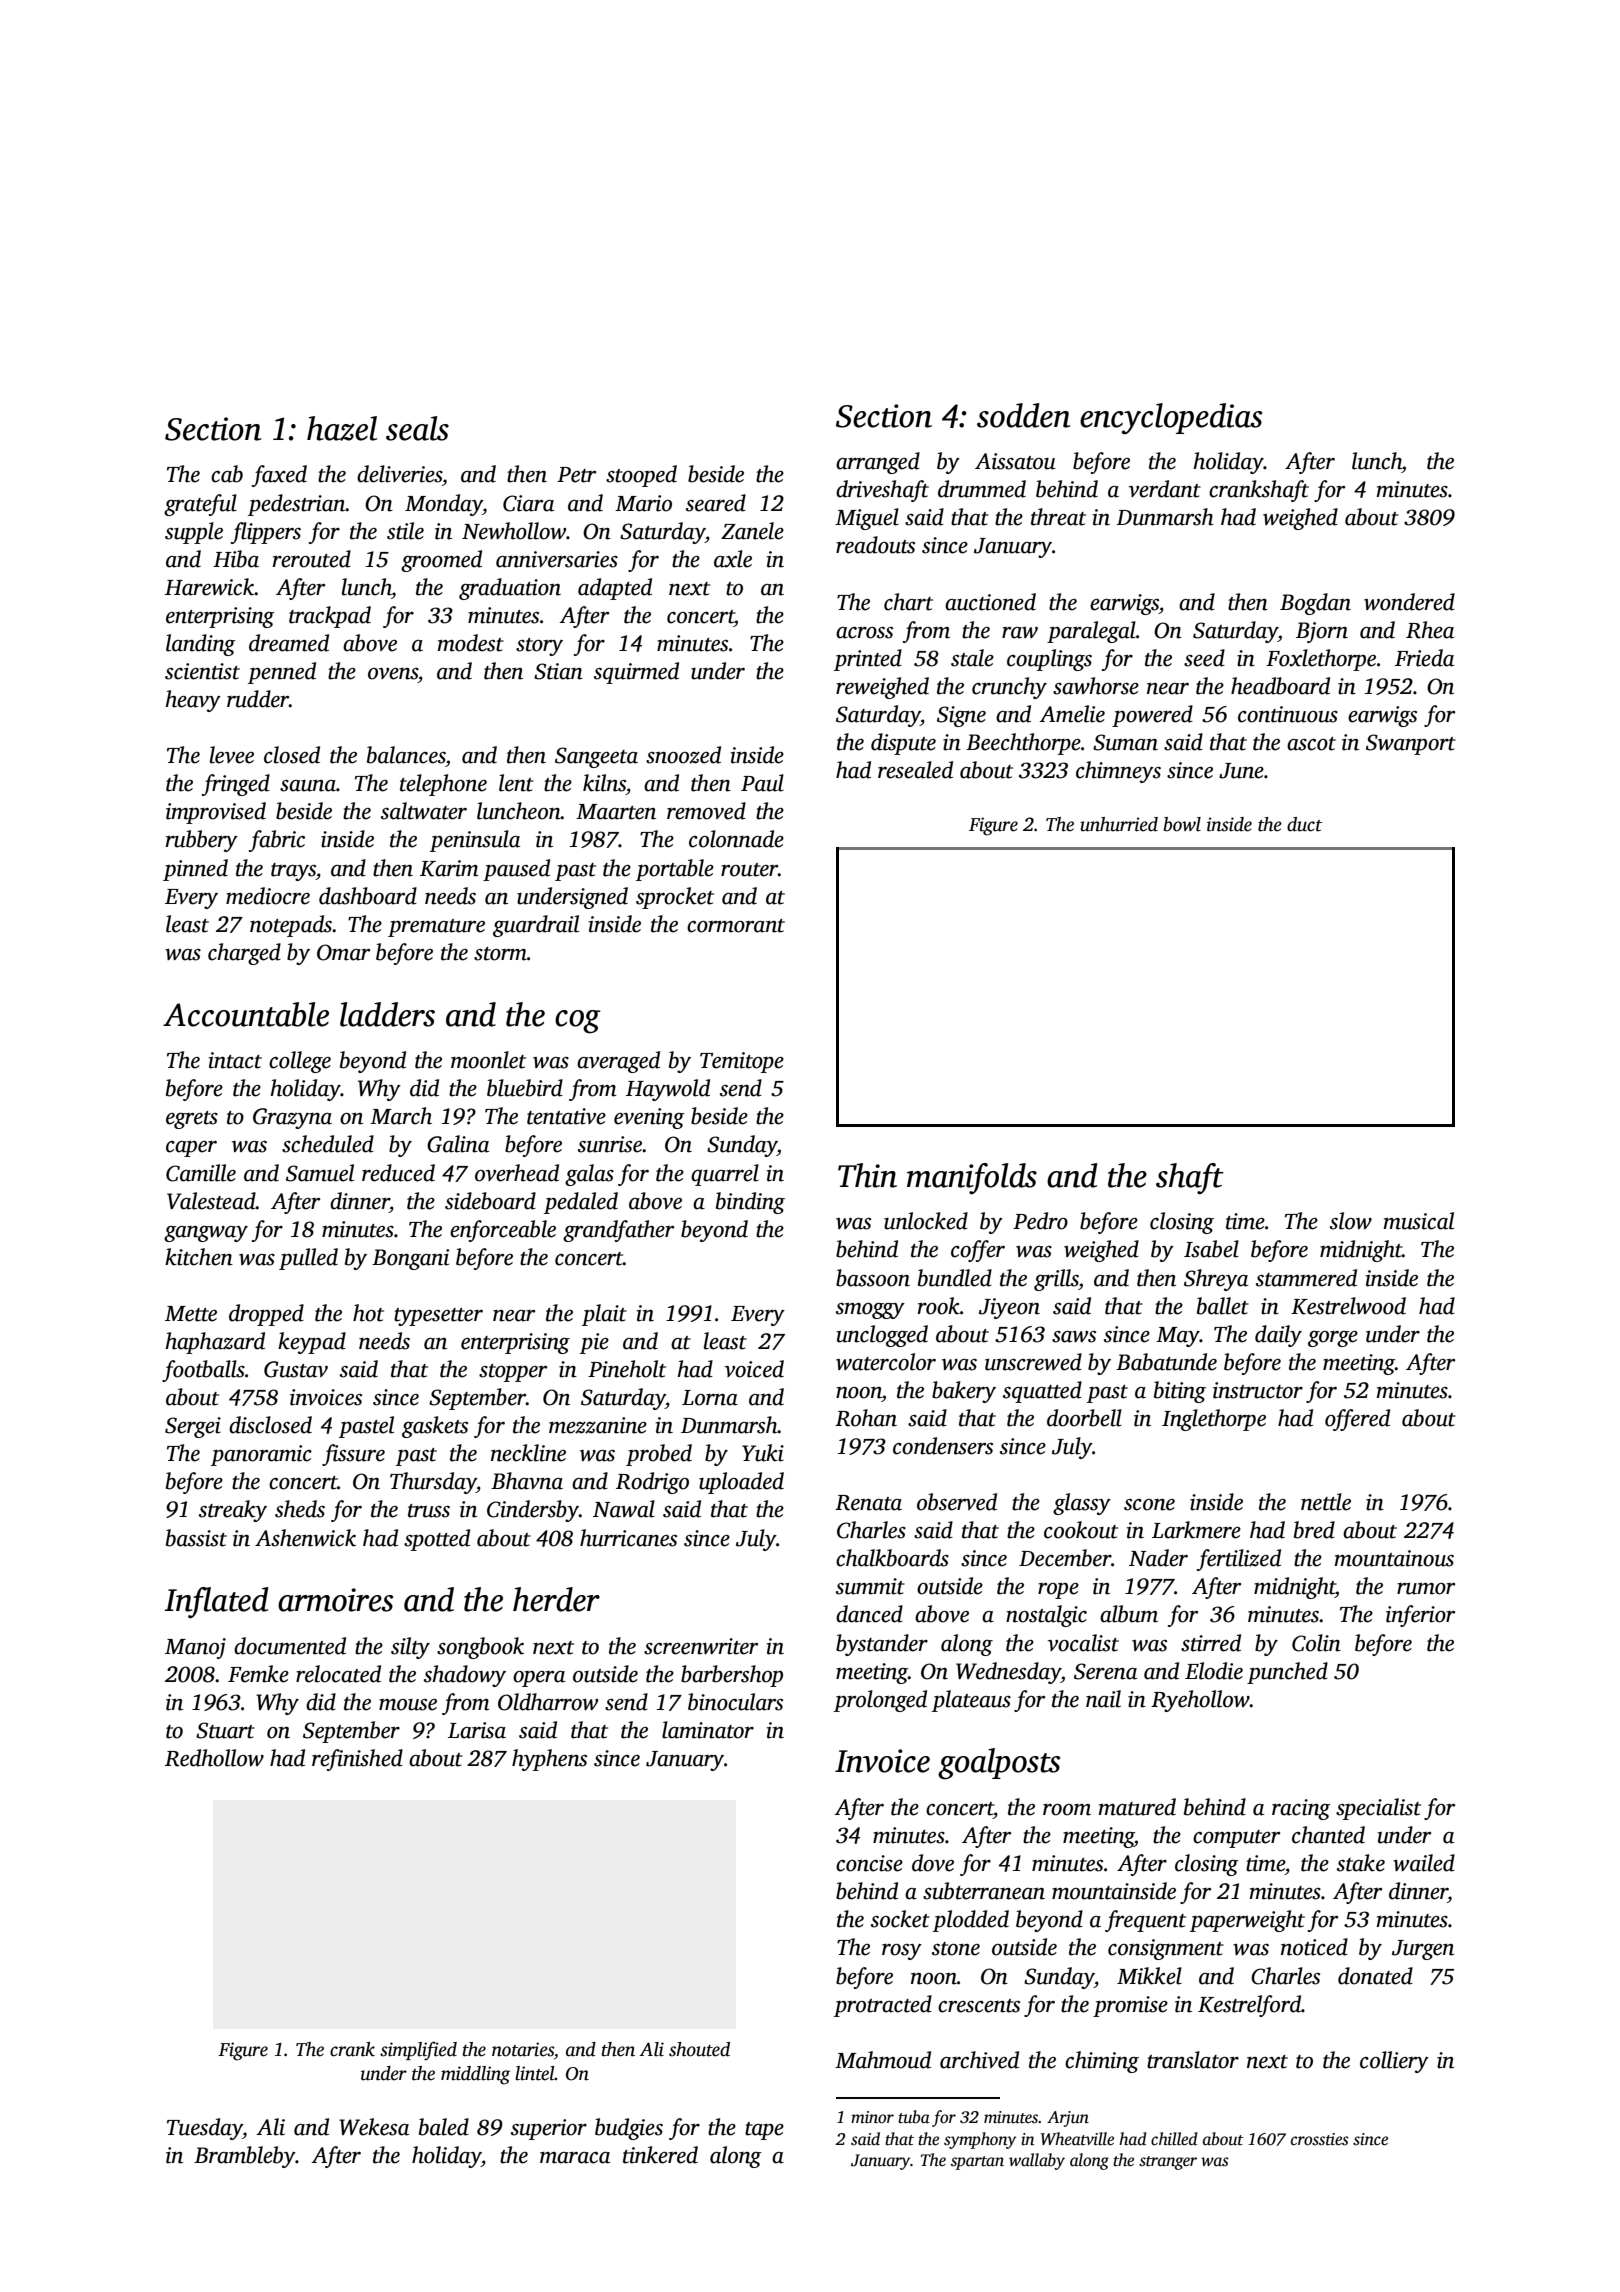 The height and width of the screenshot is (2292, 1620). What do you see at coordinates (191, 1149) in the screenshot?
I see `caper` at bounding box center [191, 1149].
